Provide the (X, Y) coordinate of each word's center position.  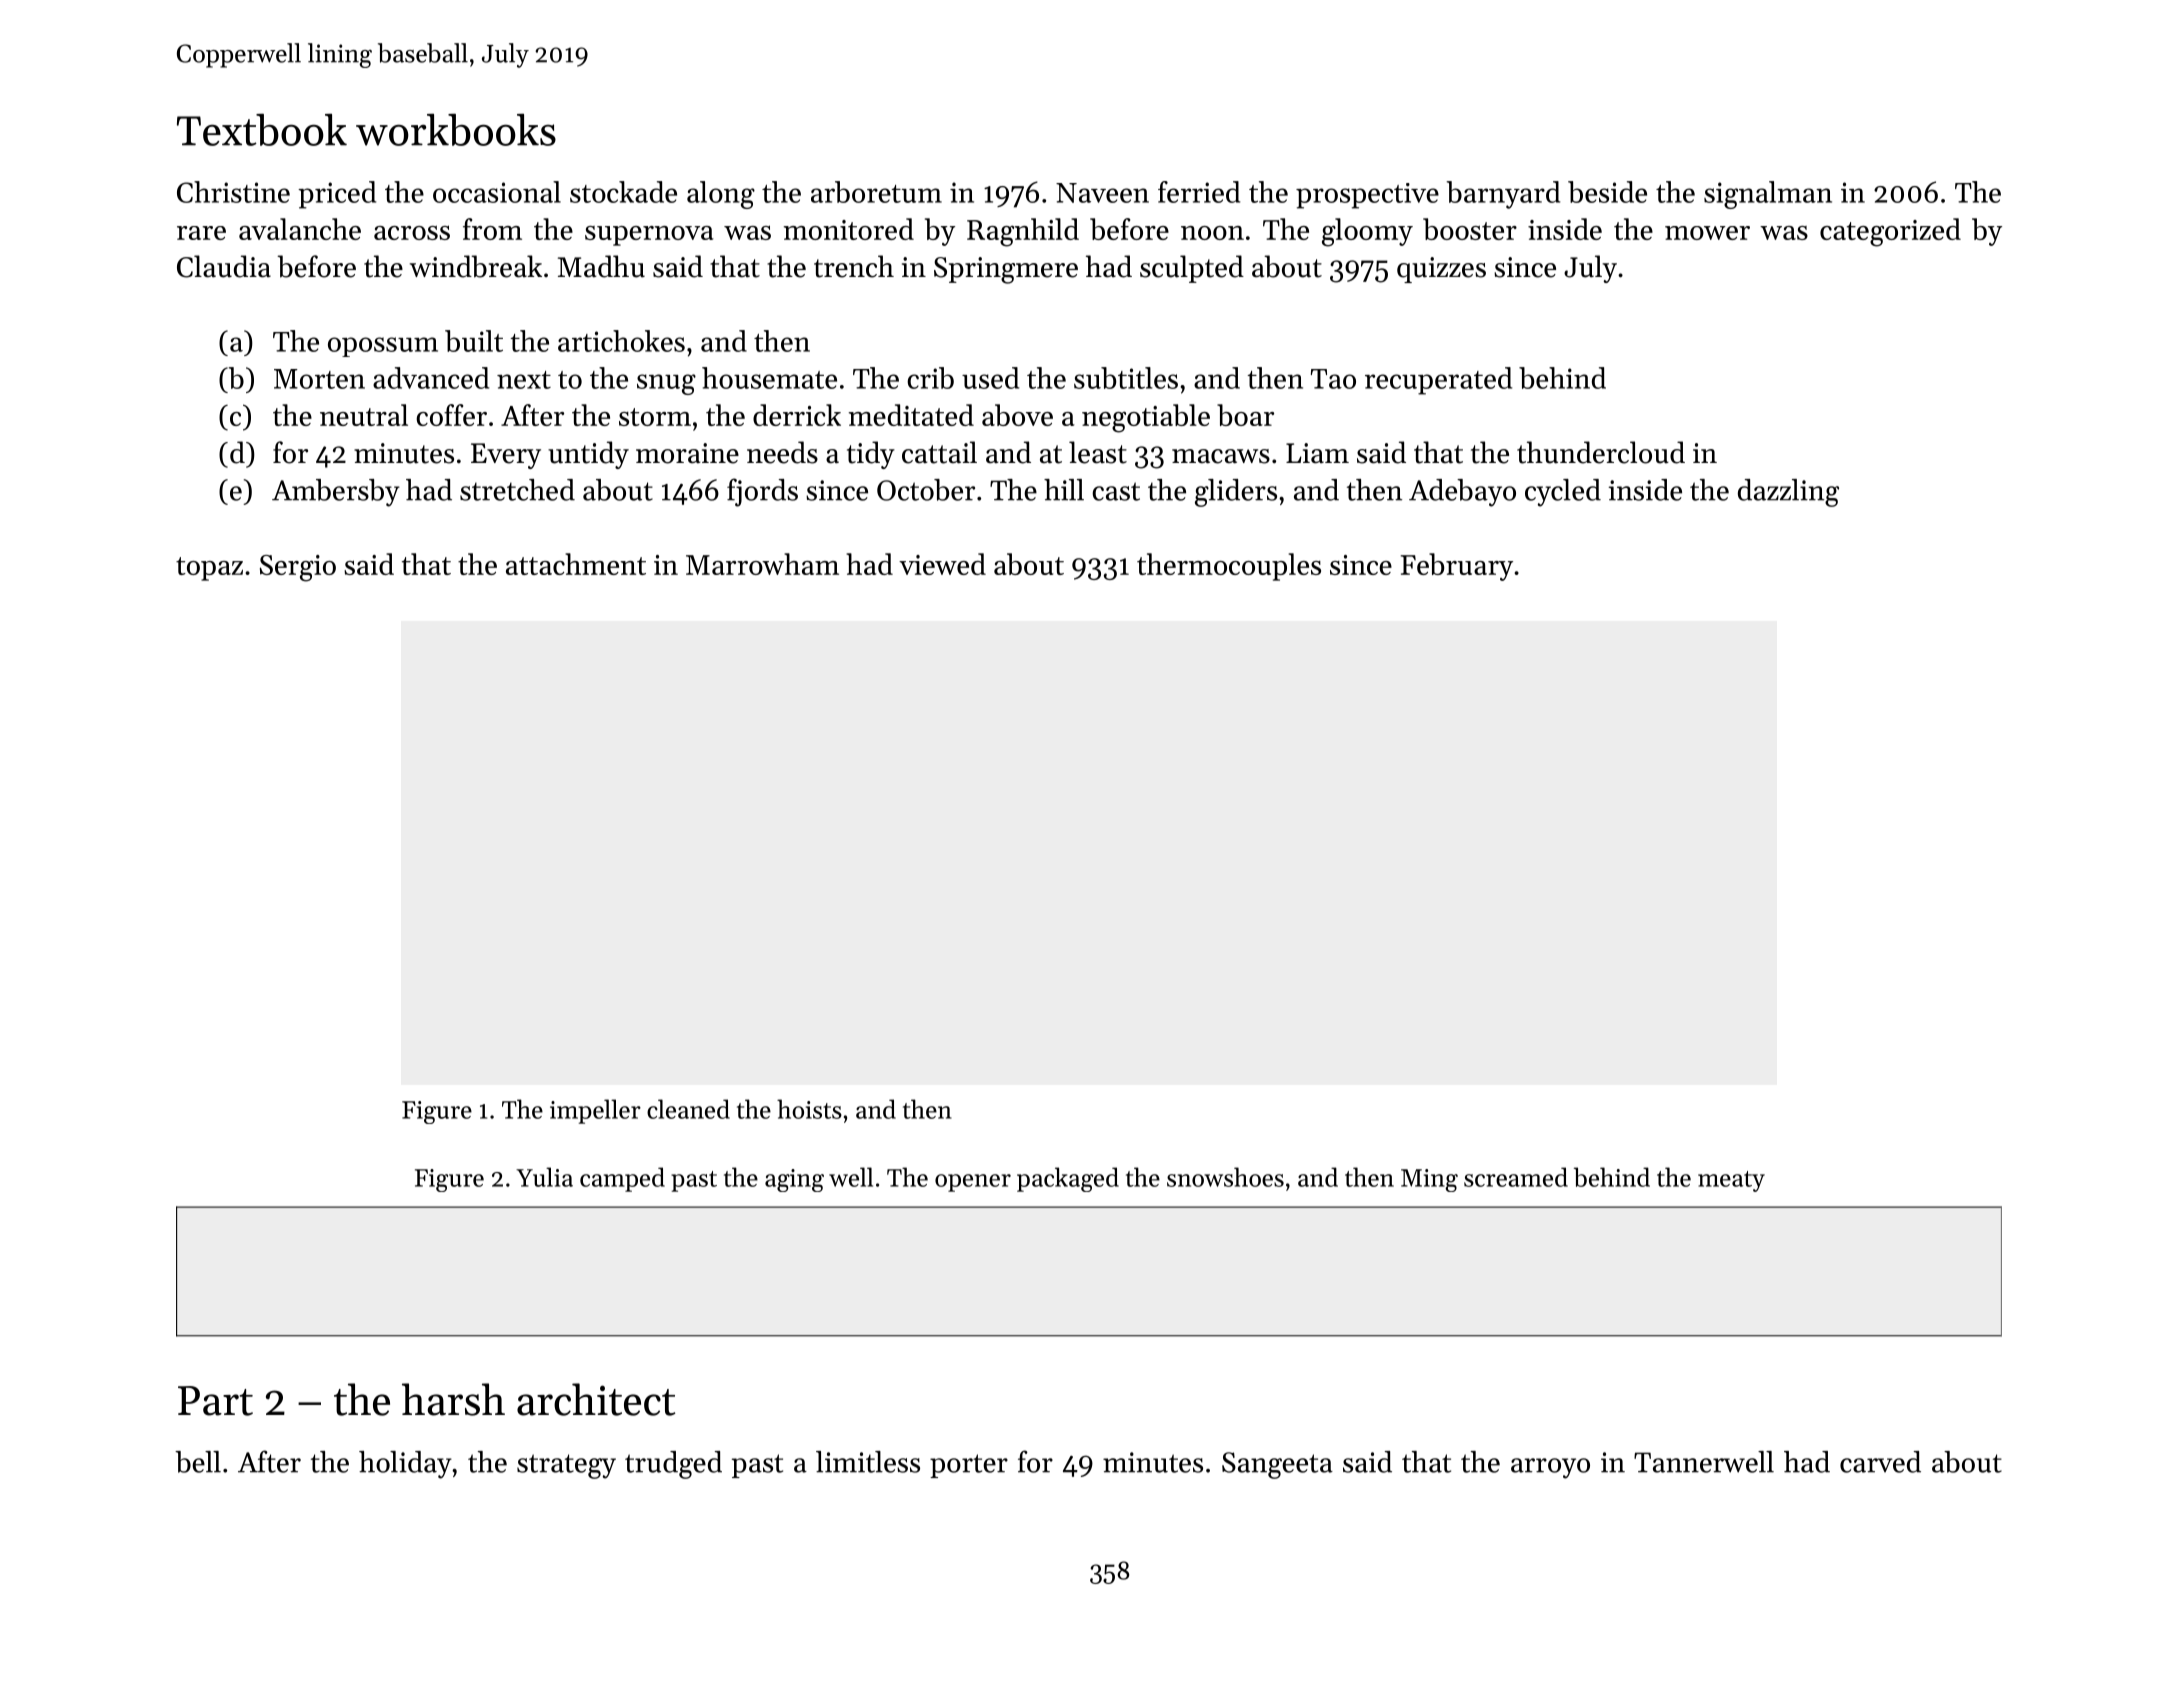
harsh (453, 1399)
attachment (576, 564)
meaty (1731, 1181)
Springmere (1006, 270)
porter (969, 1466)
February (1457, 567)
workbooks (456, 129)
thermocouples (1229, 567)
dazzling (1788, 493)
